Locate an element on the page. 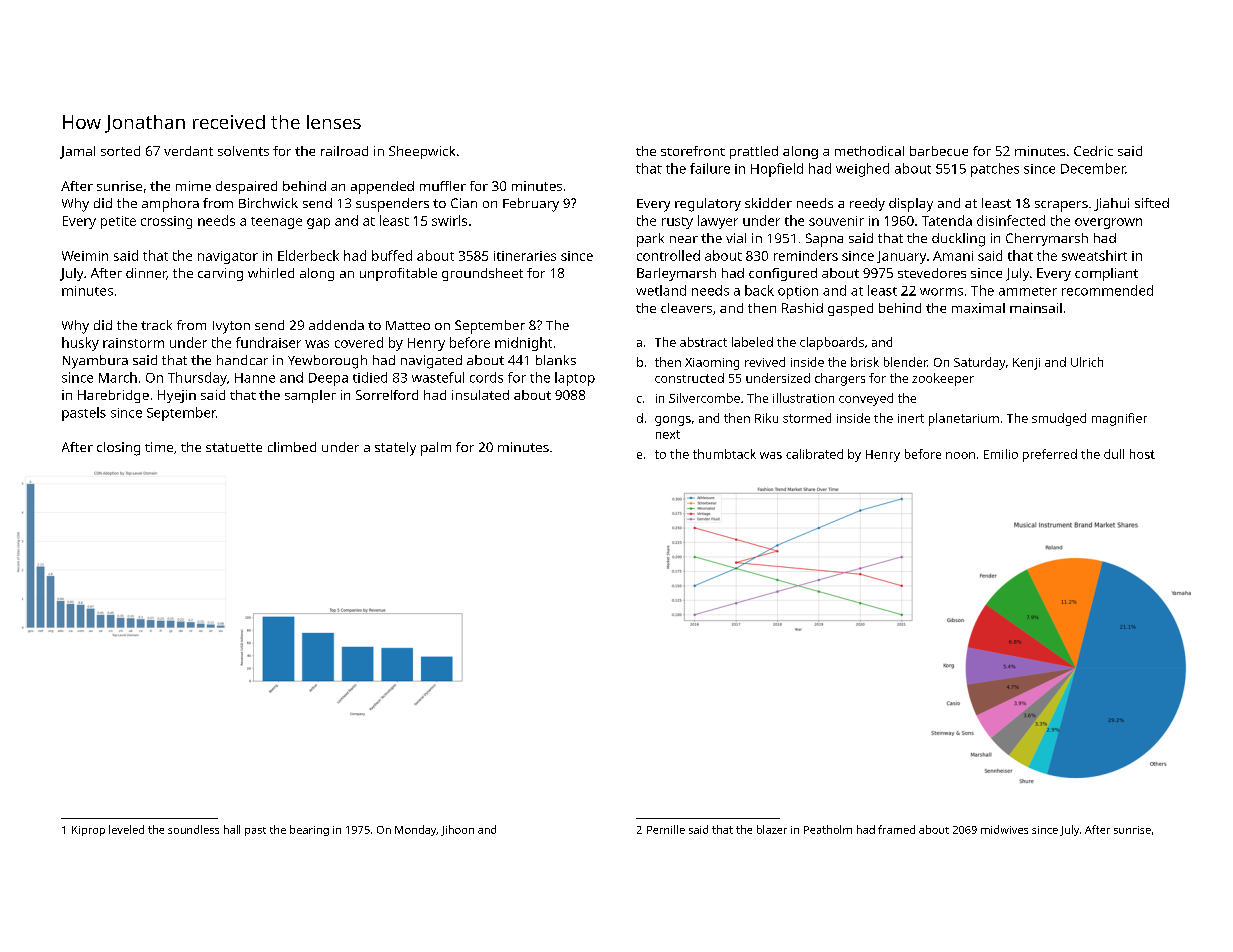 The image size is (1233, 952). soundless is located at coordinates (193, 829).
